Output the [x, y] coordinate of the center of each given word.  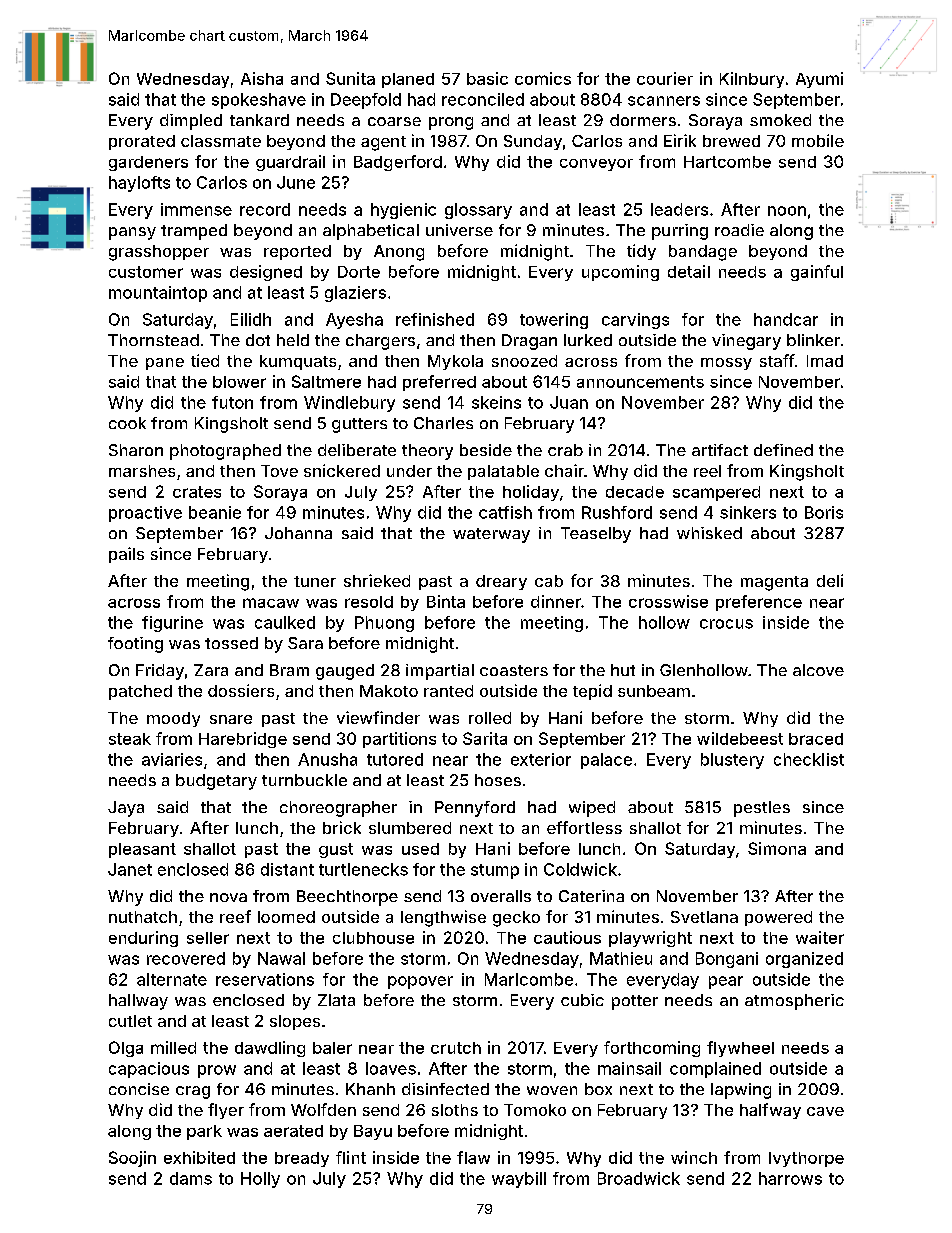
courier [665, 78]
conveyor [596, 165]
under [409, 471]
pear [726, 982]
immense [196, 209]
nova [228, 897]
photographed [225, 452]
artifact [720, 450]
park [204, 1132]
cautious [567, 937]
